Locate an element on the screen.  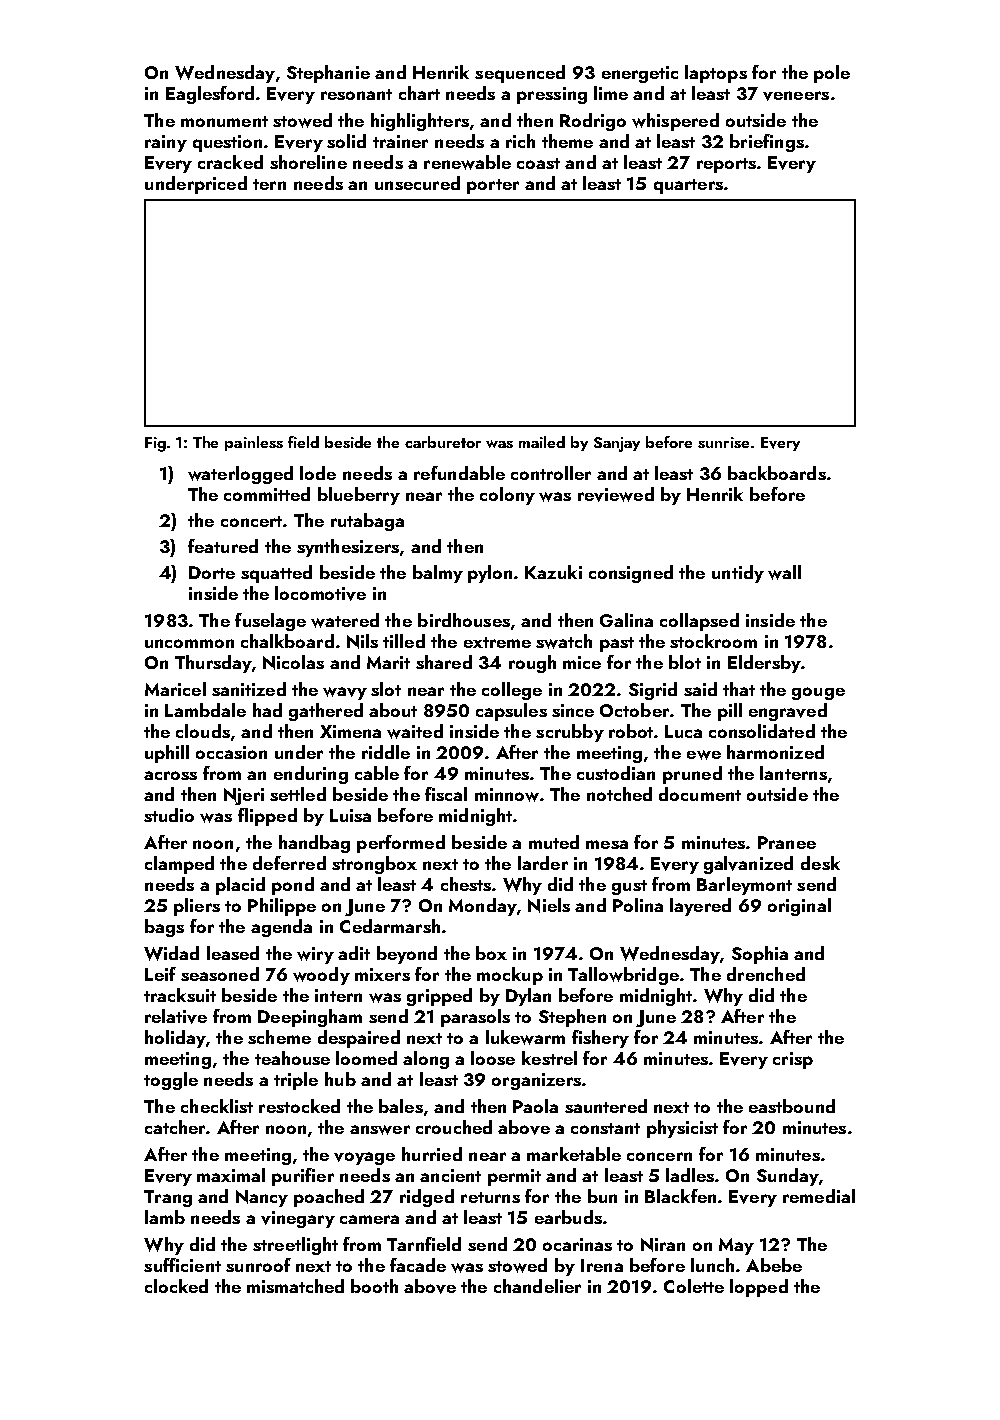
mismatched is located at coordinates (295, 1286).
